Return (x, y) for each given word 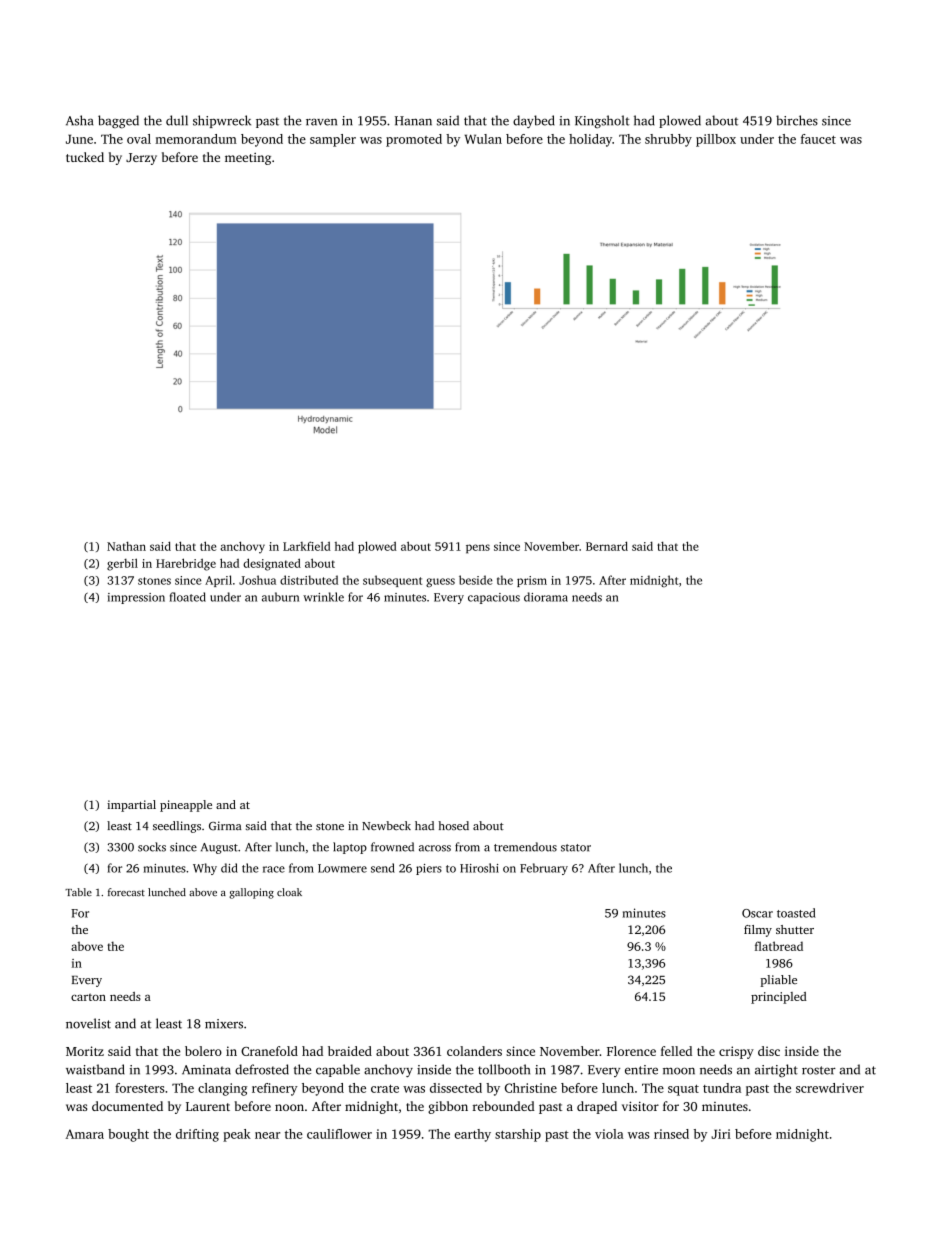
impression (136, 598)
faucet (818, 139)
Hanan (413, 121)
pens (478, 549)
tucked (85, 157)
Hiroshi (479, 868)
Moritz (85, 1051)
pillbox (716, 140)
